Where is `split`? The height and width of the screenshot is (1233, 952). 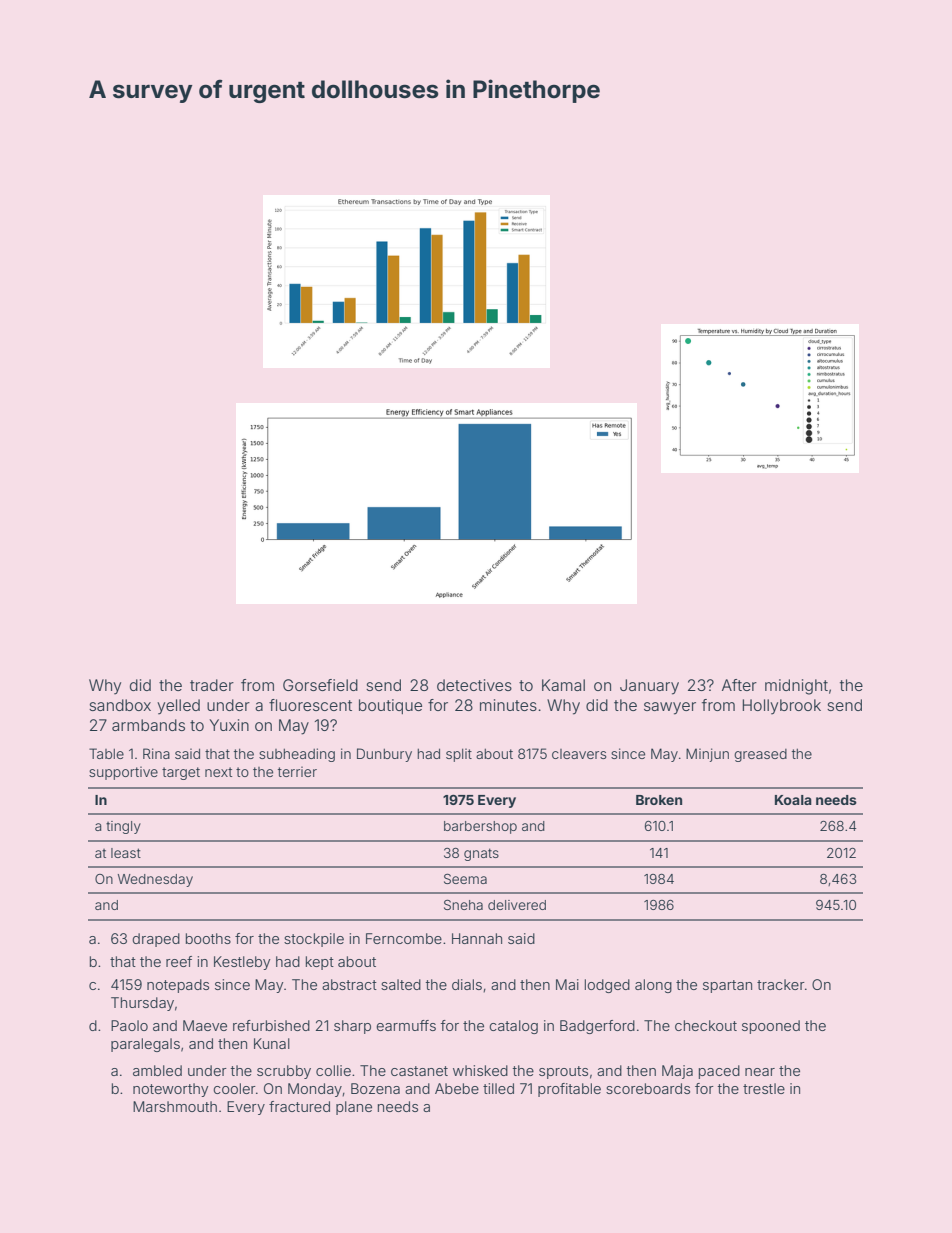 split is located at coordinates (459, 755).
